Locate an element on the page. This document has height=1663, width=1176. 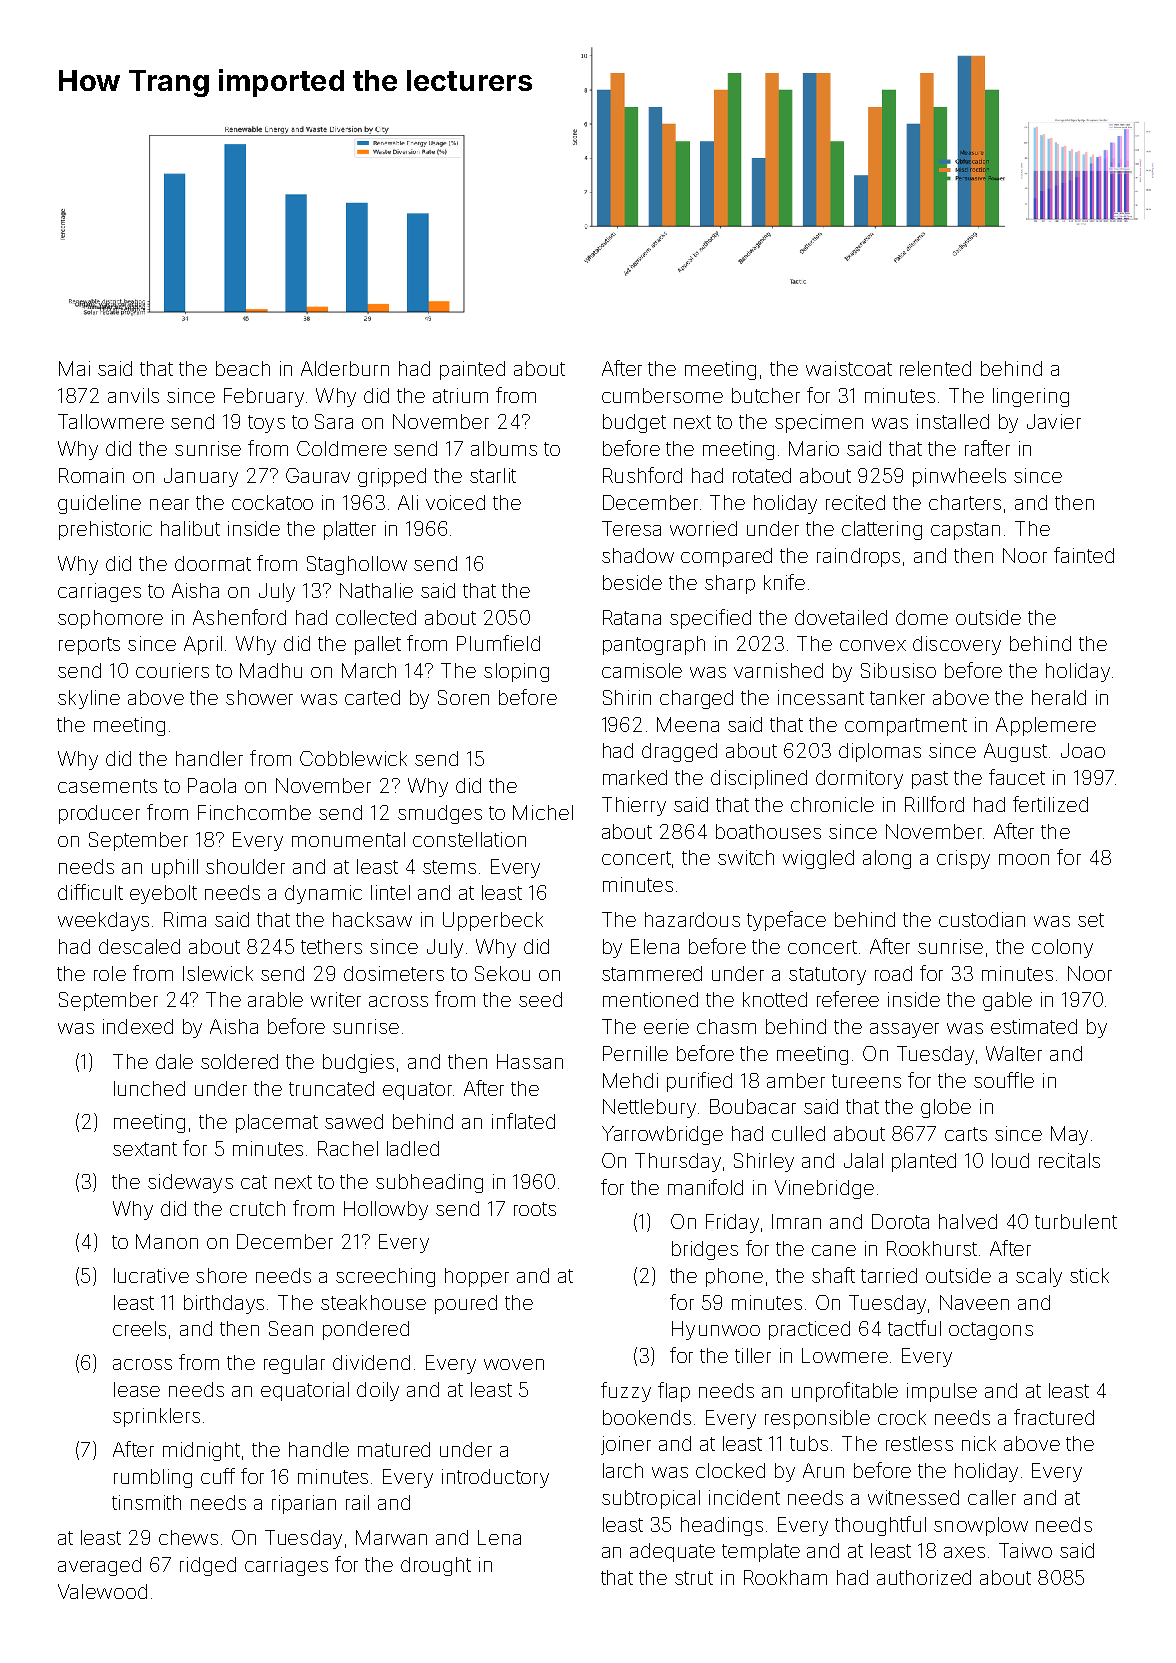
indexed is located at coordinates (138, 1026).
